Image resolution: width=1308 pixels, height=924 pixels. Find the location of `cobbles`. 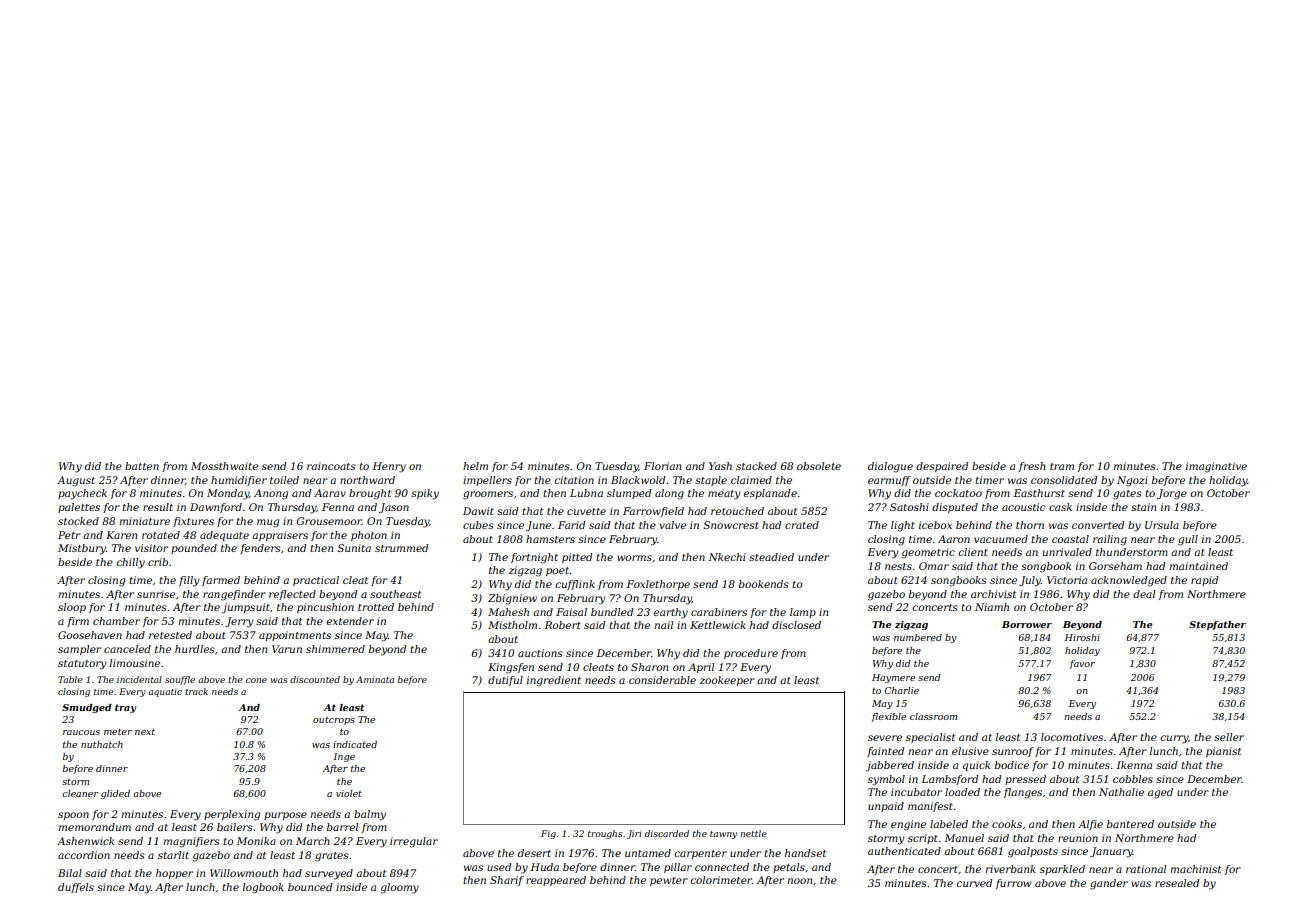

cobbles is located at coordinates (1133, 779).
